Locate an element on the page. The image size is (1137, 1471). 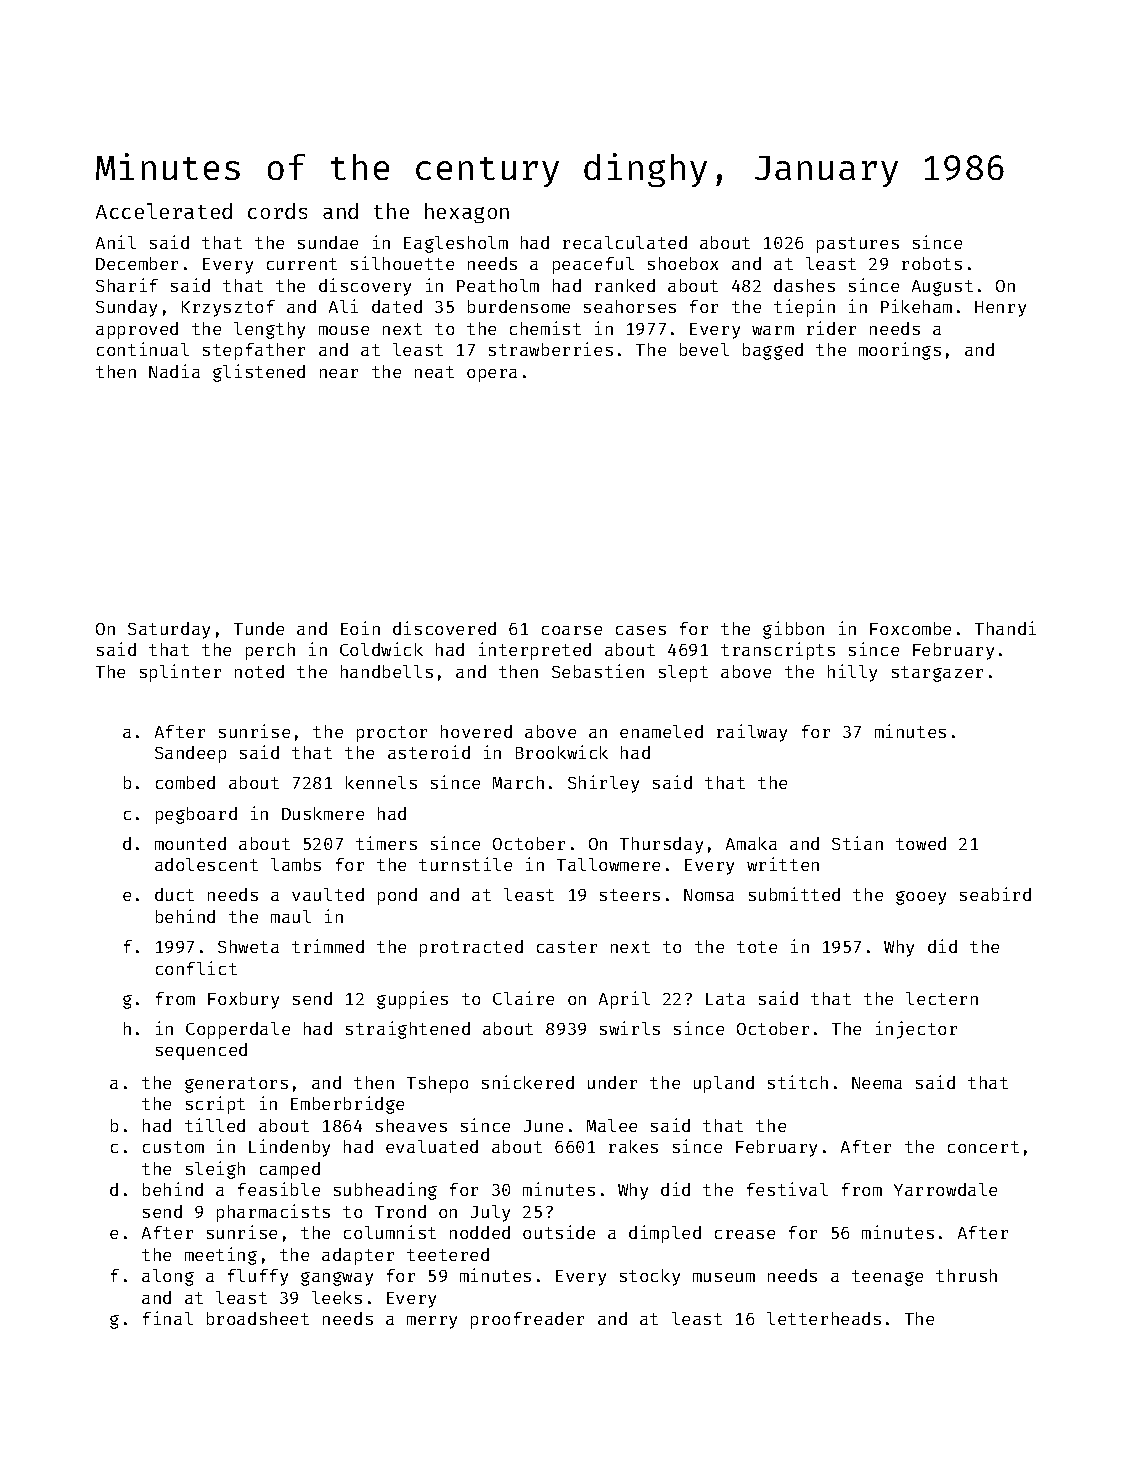
letterheads is located at coordinates (824, 1318).
